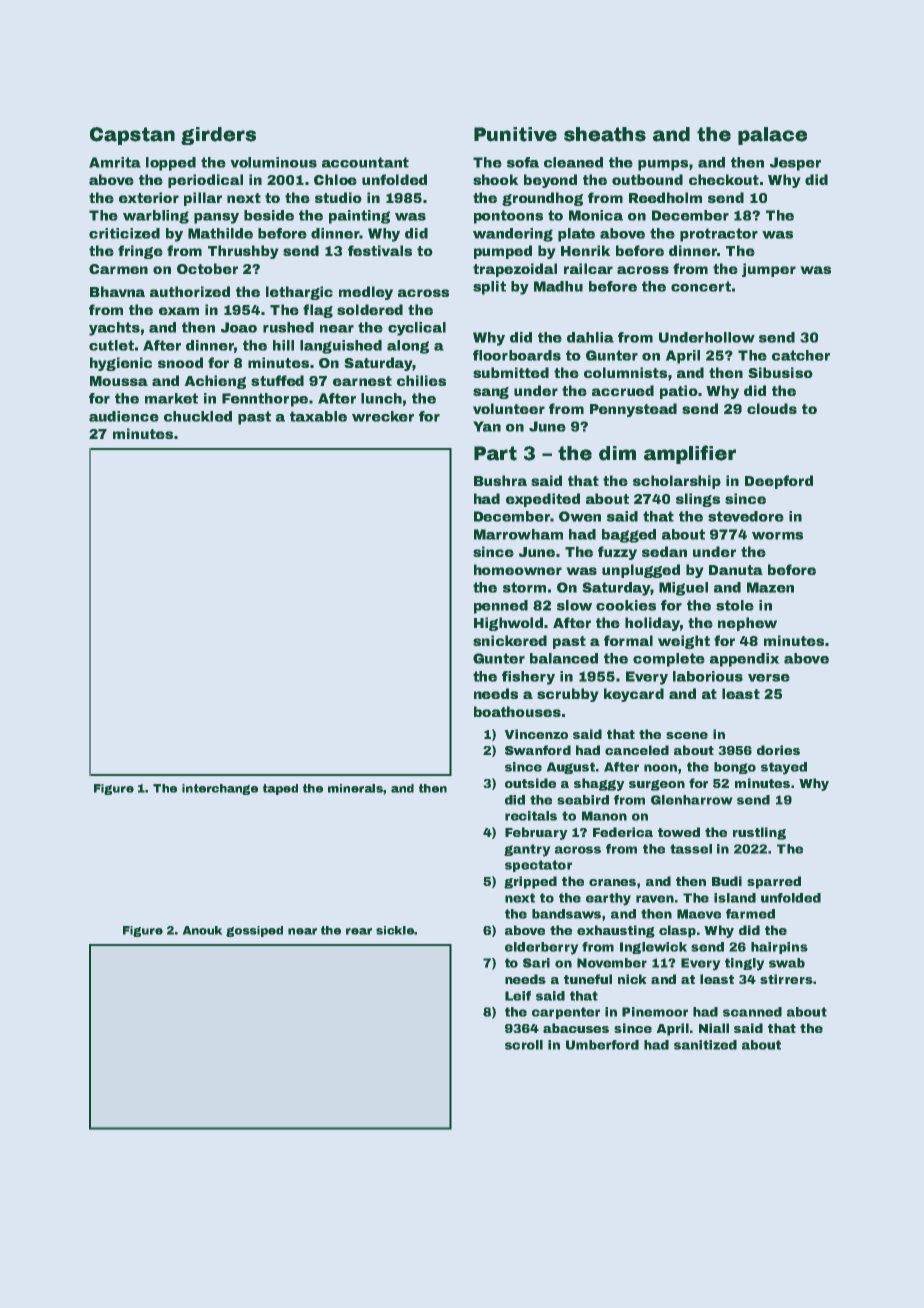 The width and height of the screenshot is (924, 1308). Describe the element at coordinates (518, 996) in the screenshot. I see `Leif` at that location.
